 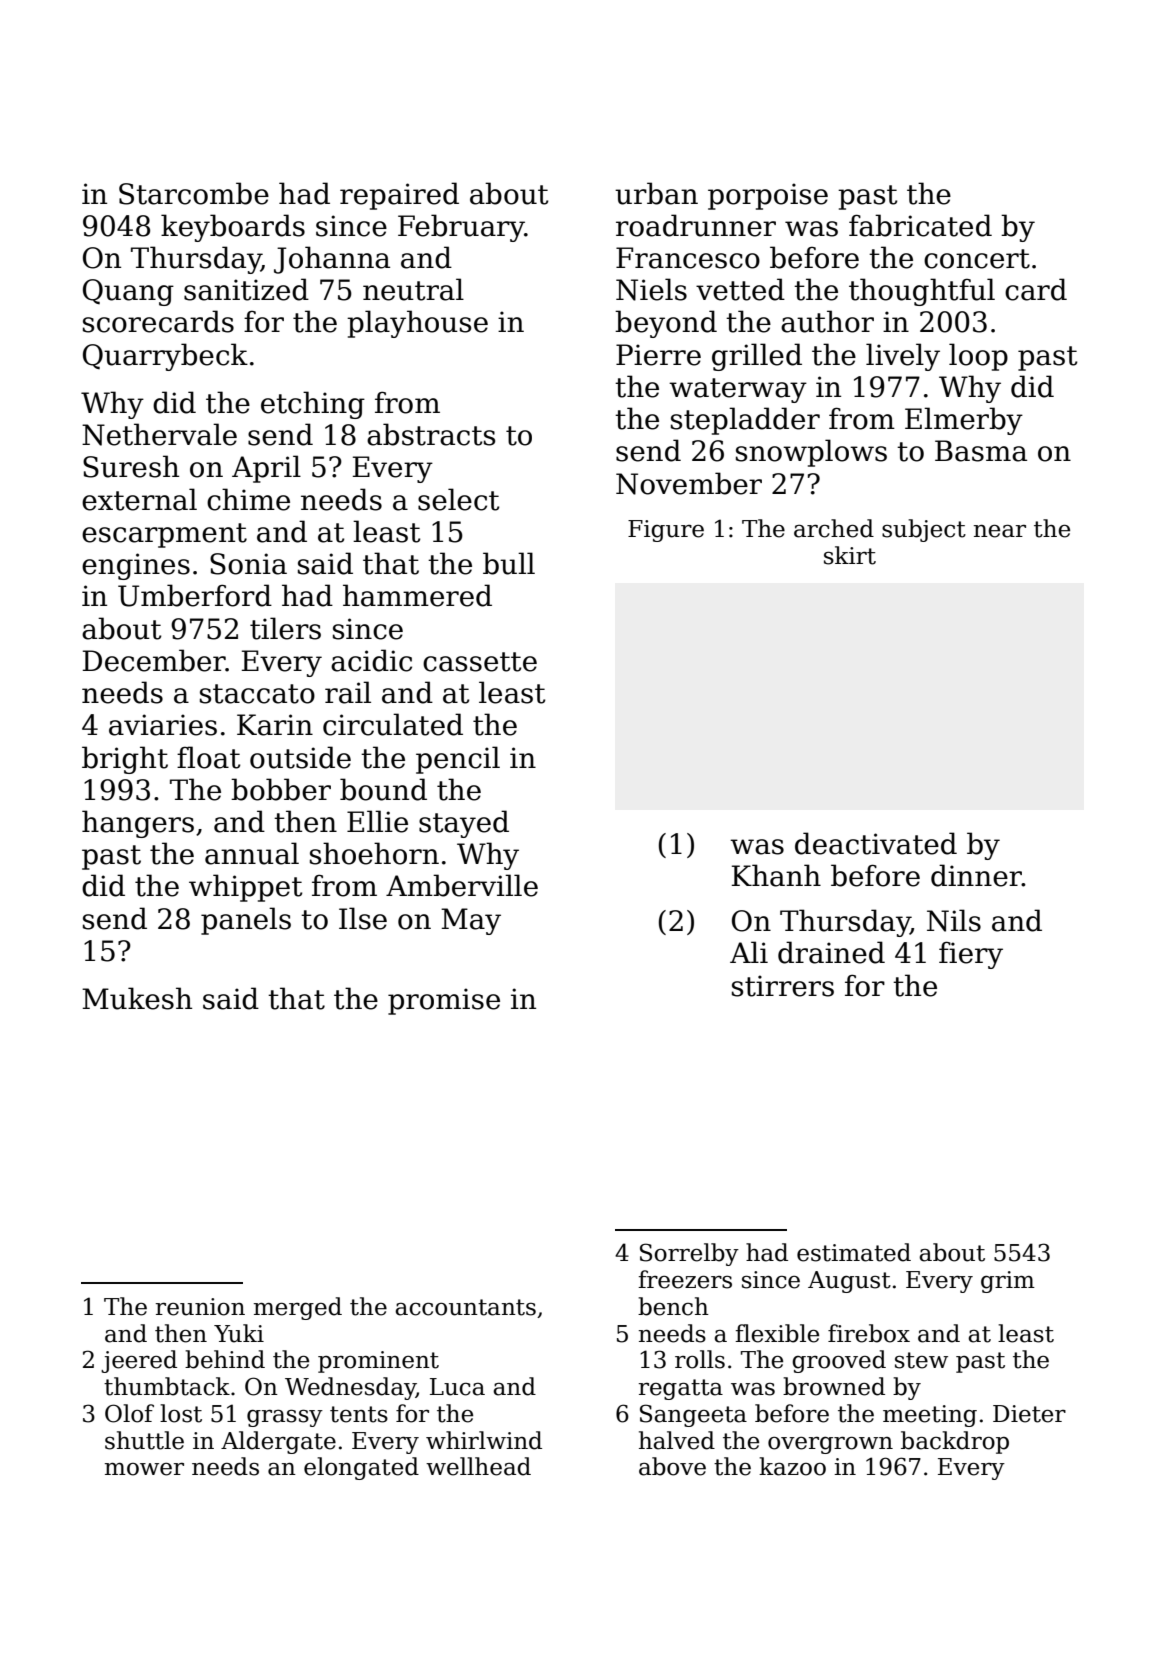 I want to click on panels, so click(x=246, y=921).
